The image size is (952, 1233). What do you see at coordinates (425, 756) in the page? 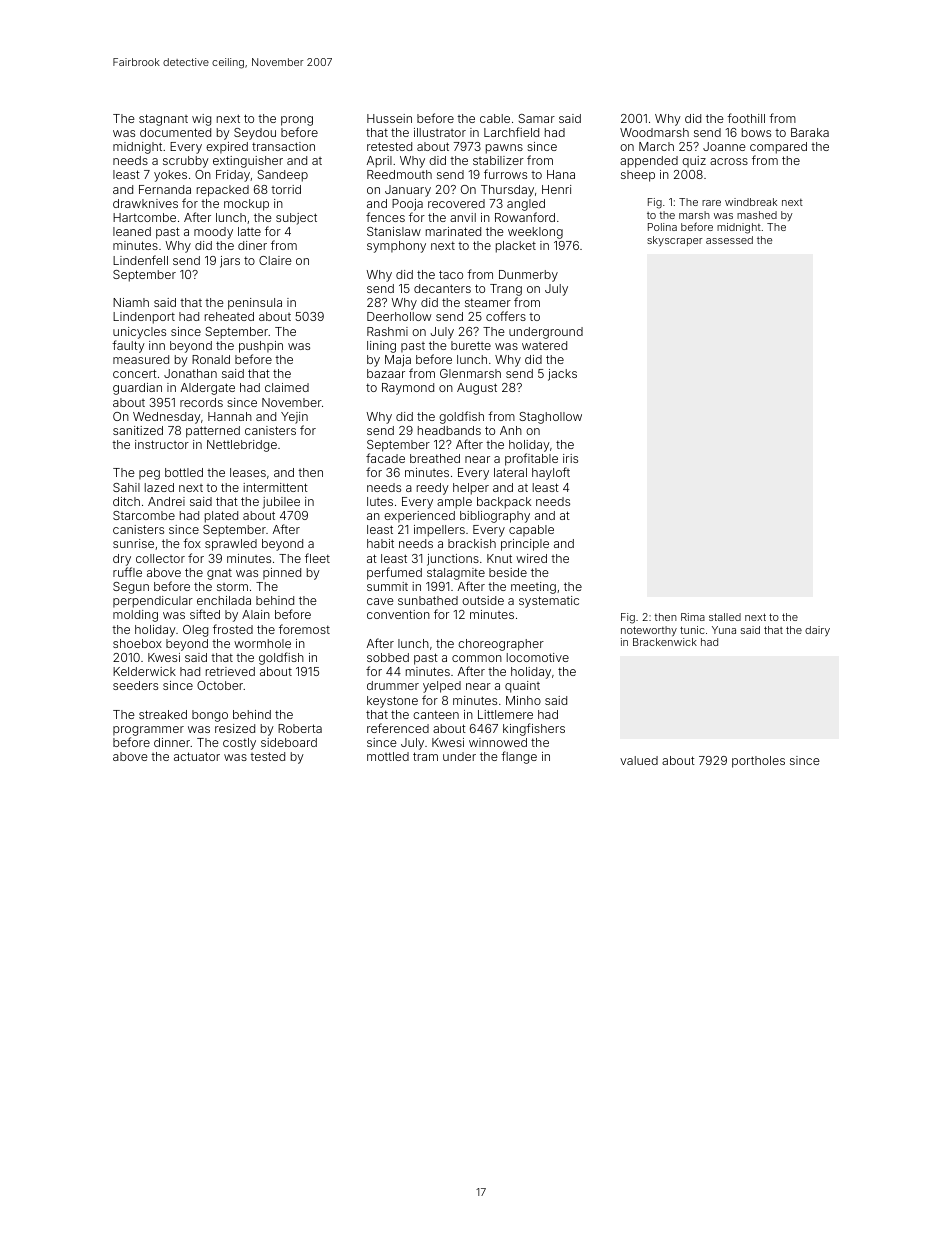
I see `tram` at bounding box center [425, 756].
